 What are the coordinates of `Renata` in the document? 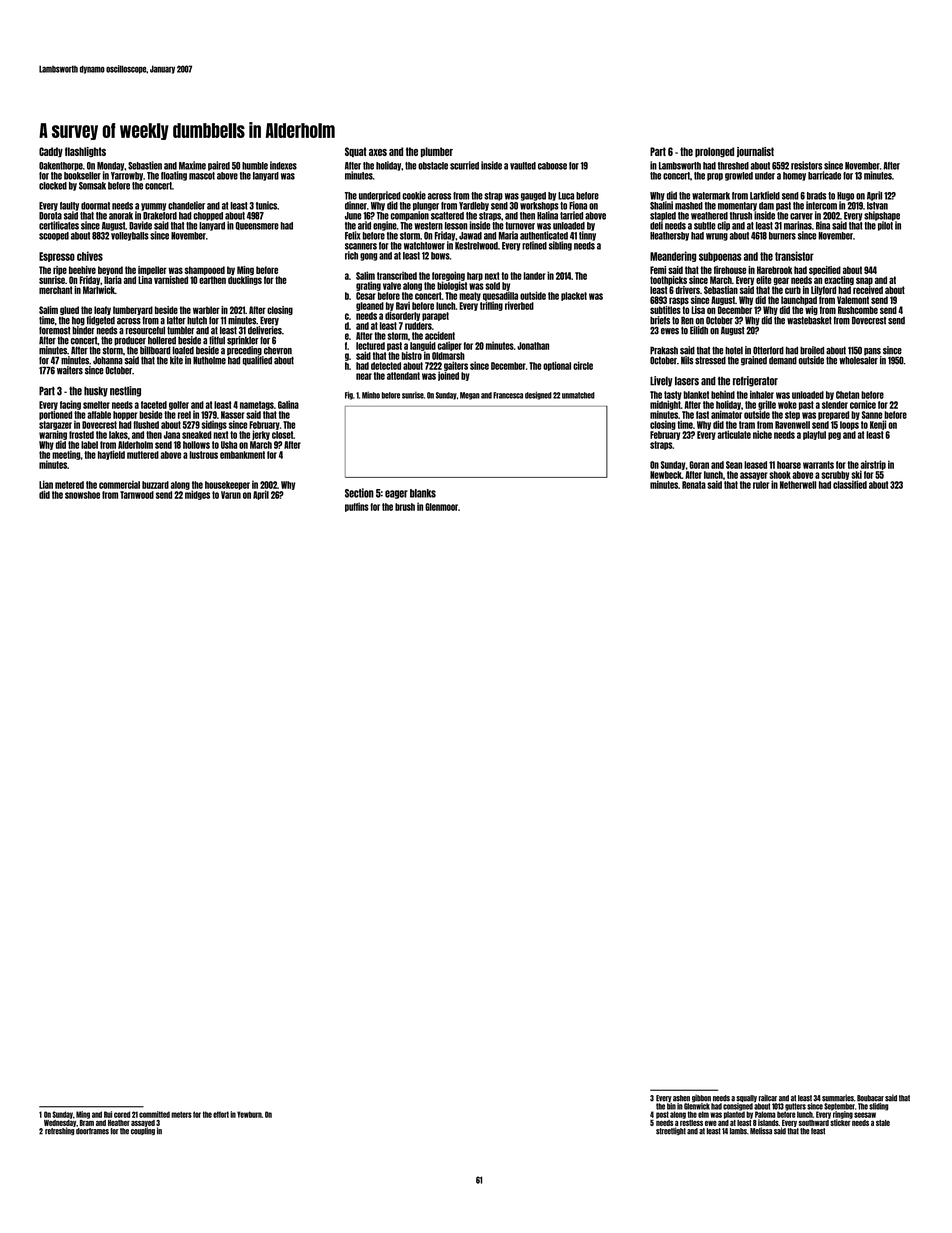 It's located at (694, 485).
